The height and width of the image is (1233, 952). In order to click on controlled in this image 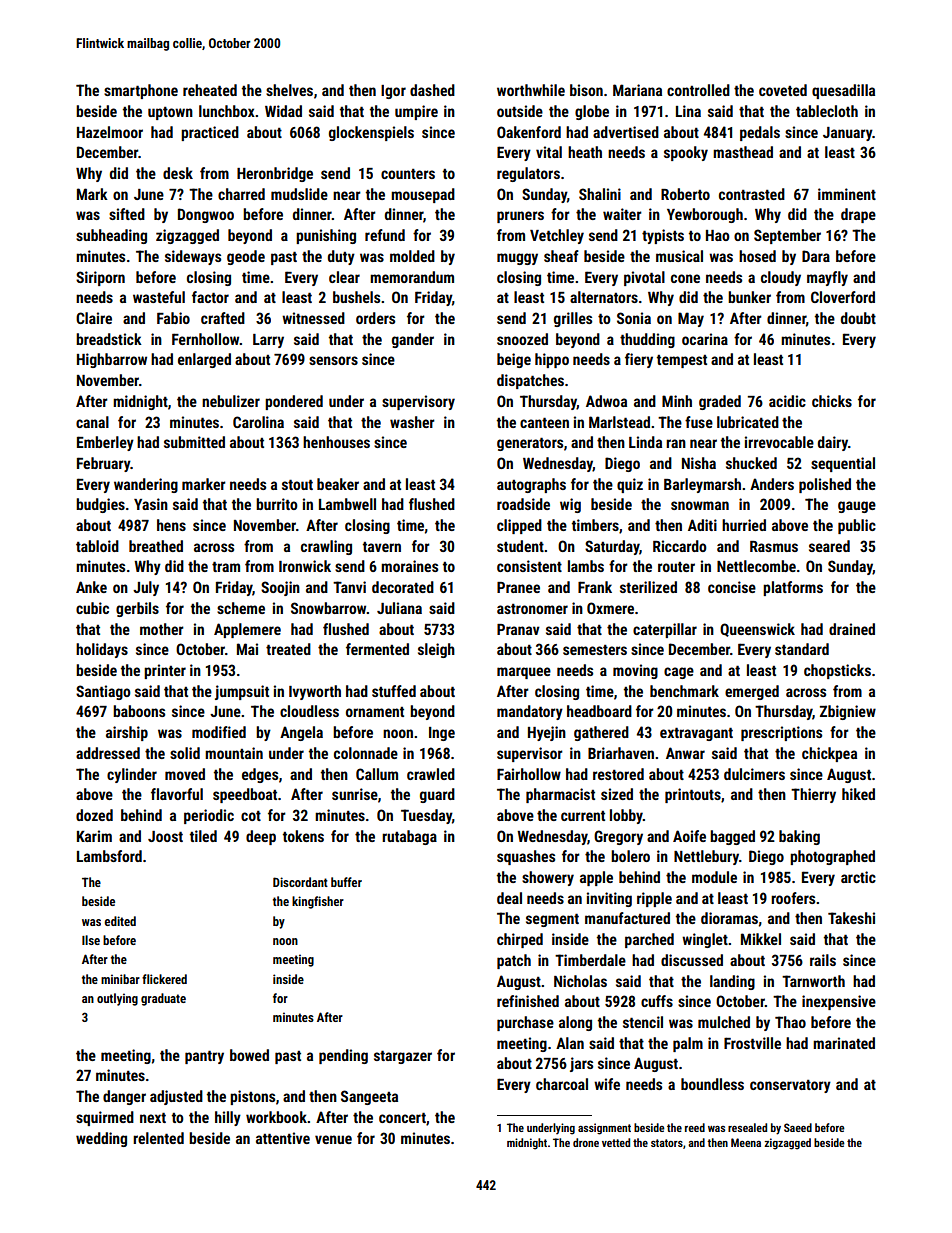, I will do `click(698, 90)`.
